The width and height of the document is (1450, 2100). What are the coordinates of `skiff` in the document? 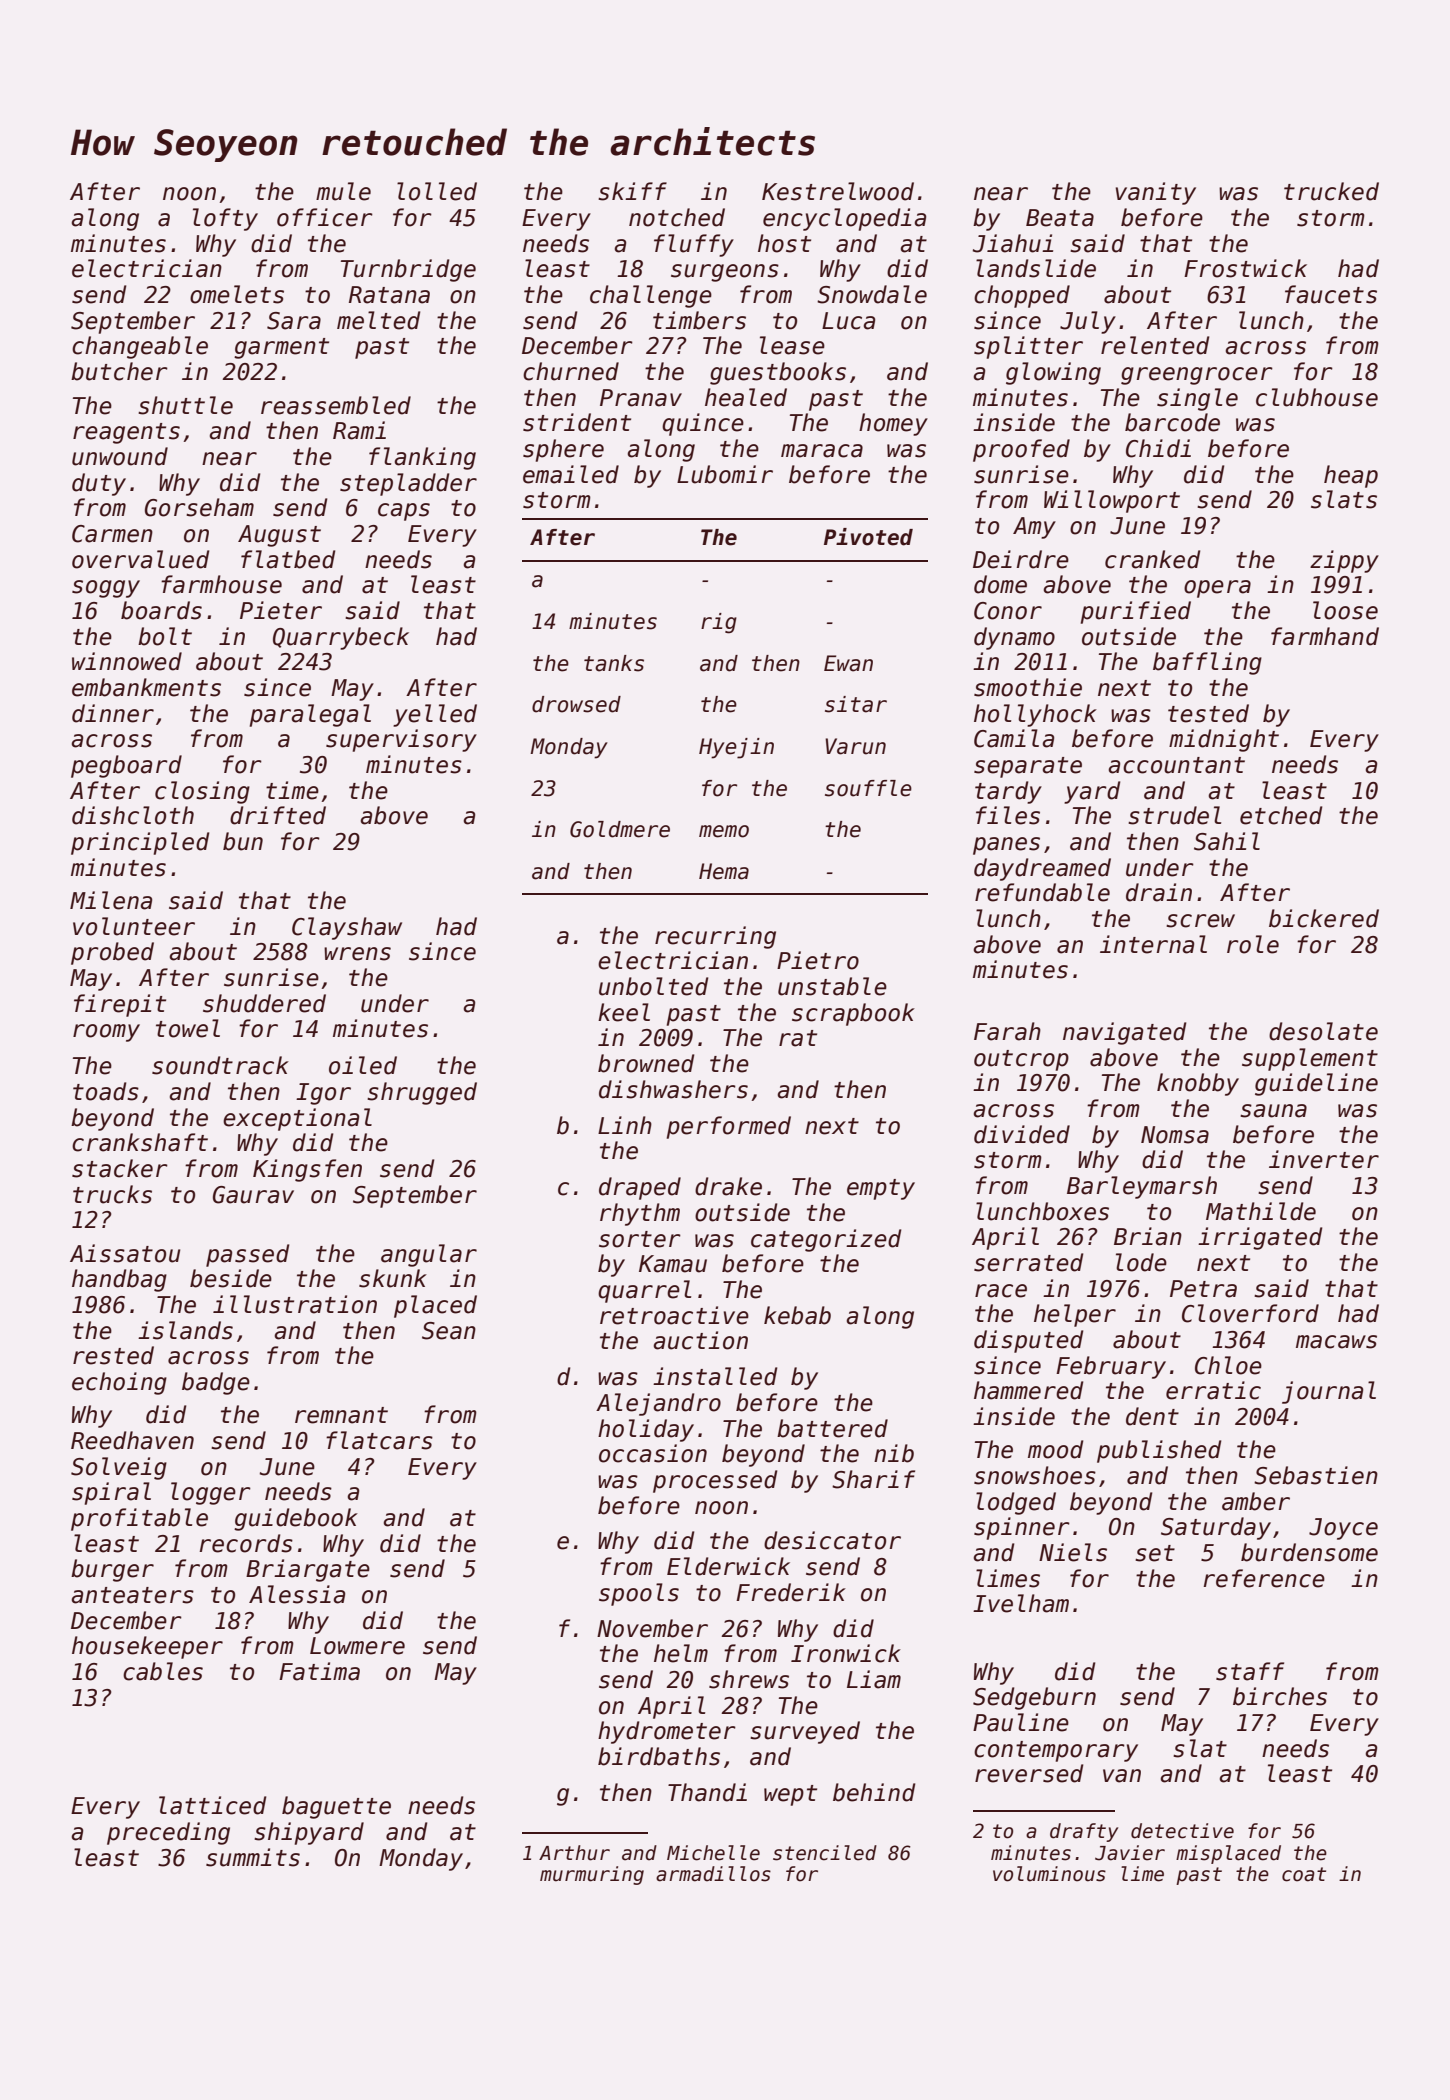 It's located at (632, 191).
